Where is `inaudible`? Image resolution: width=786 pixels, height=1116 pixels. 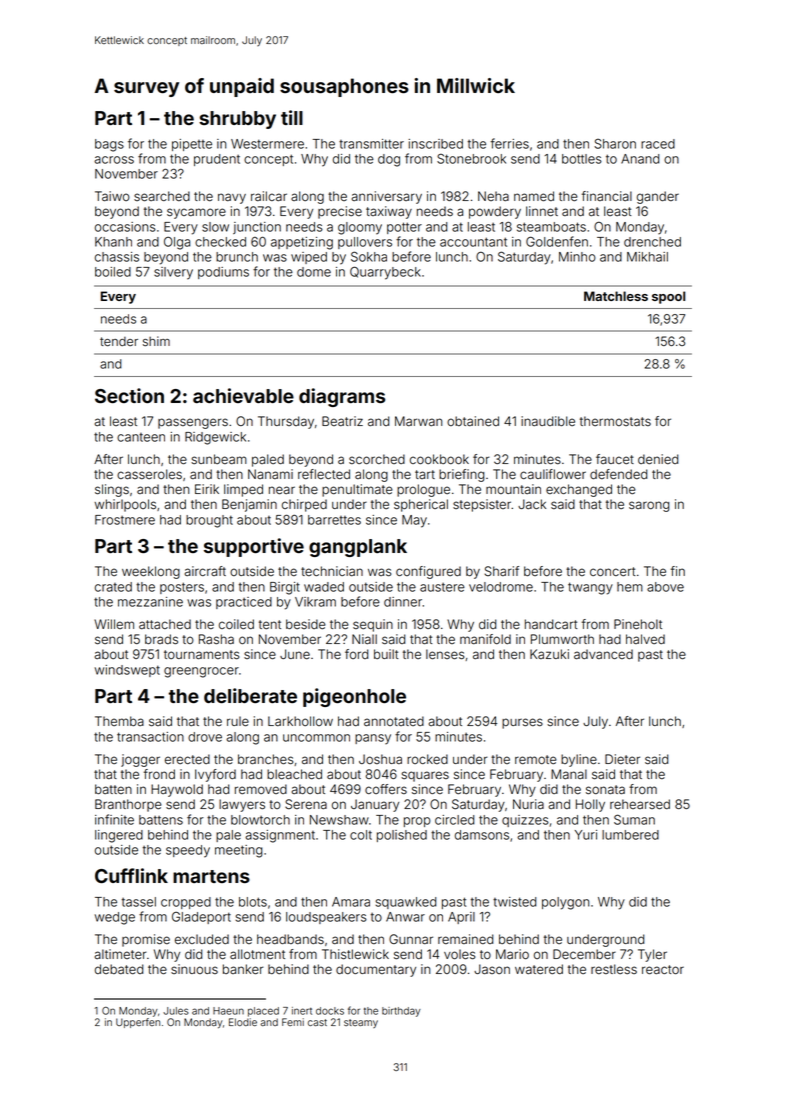 inaudible is located at coordinates (548, 421).
